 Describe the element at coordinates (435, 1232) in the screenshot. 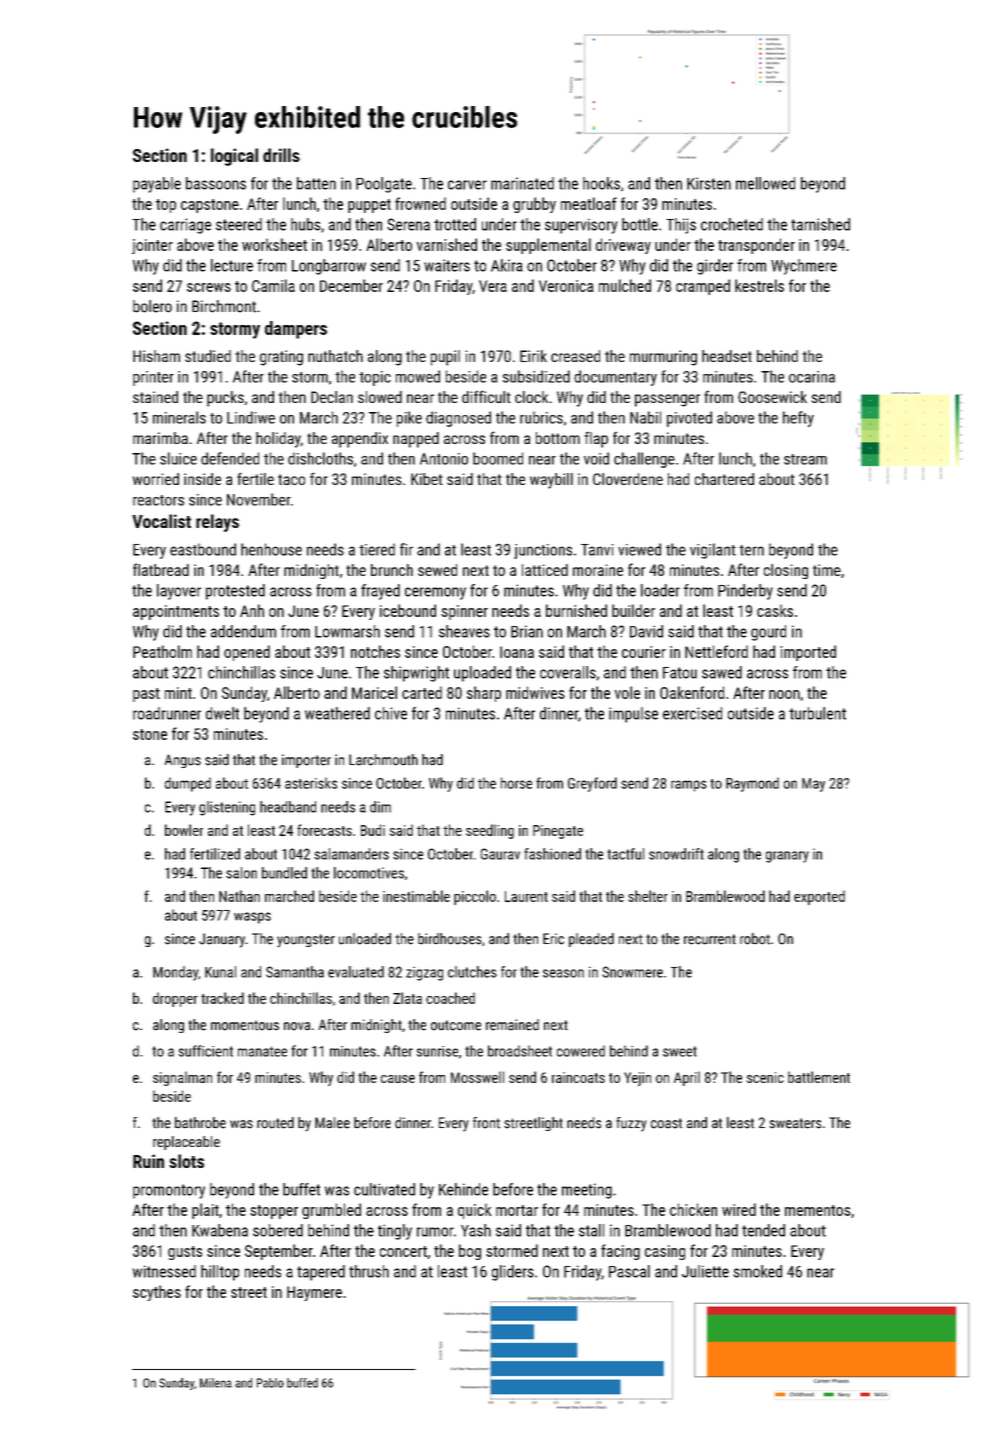

I see `rumor` at that location.
